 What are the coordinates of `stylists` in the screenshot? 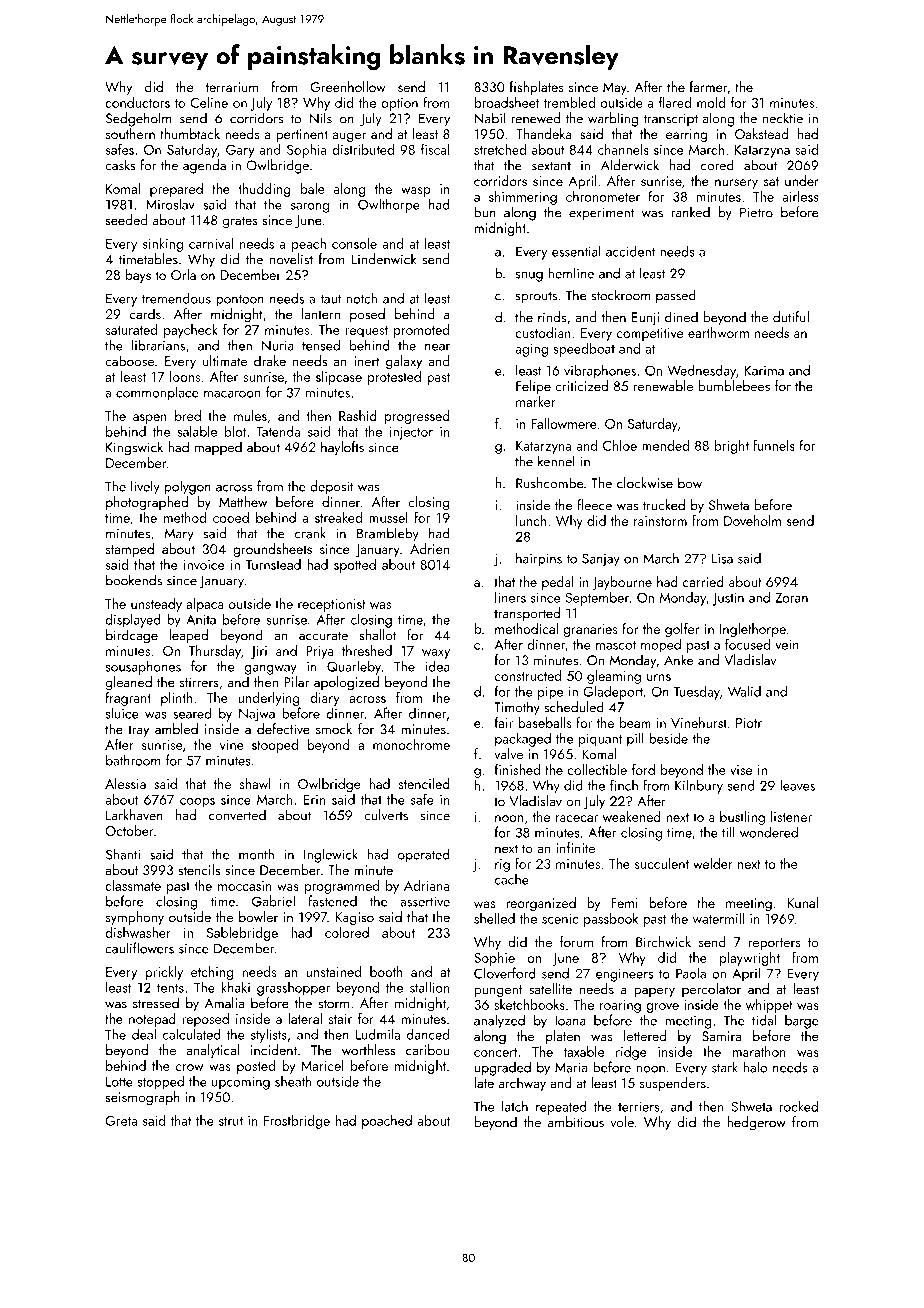 It's located at (269, 1035).
